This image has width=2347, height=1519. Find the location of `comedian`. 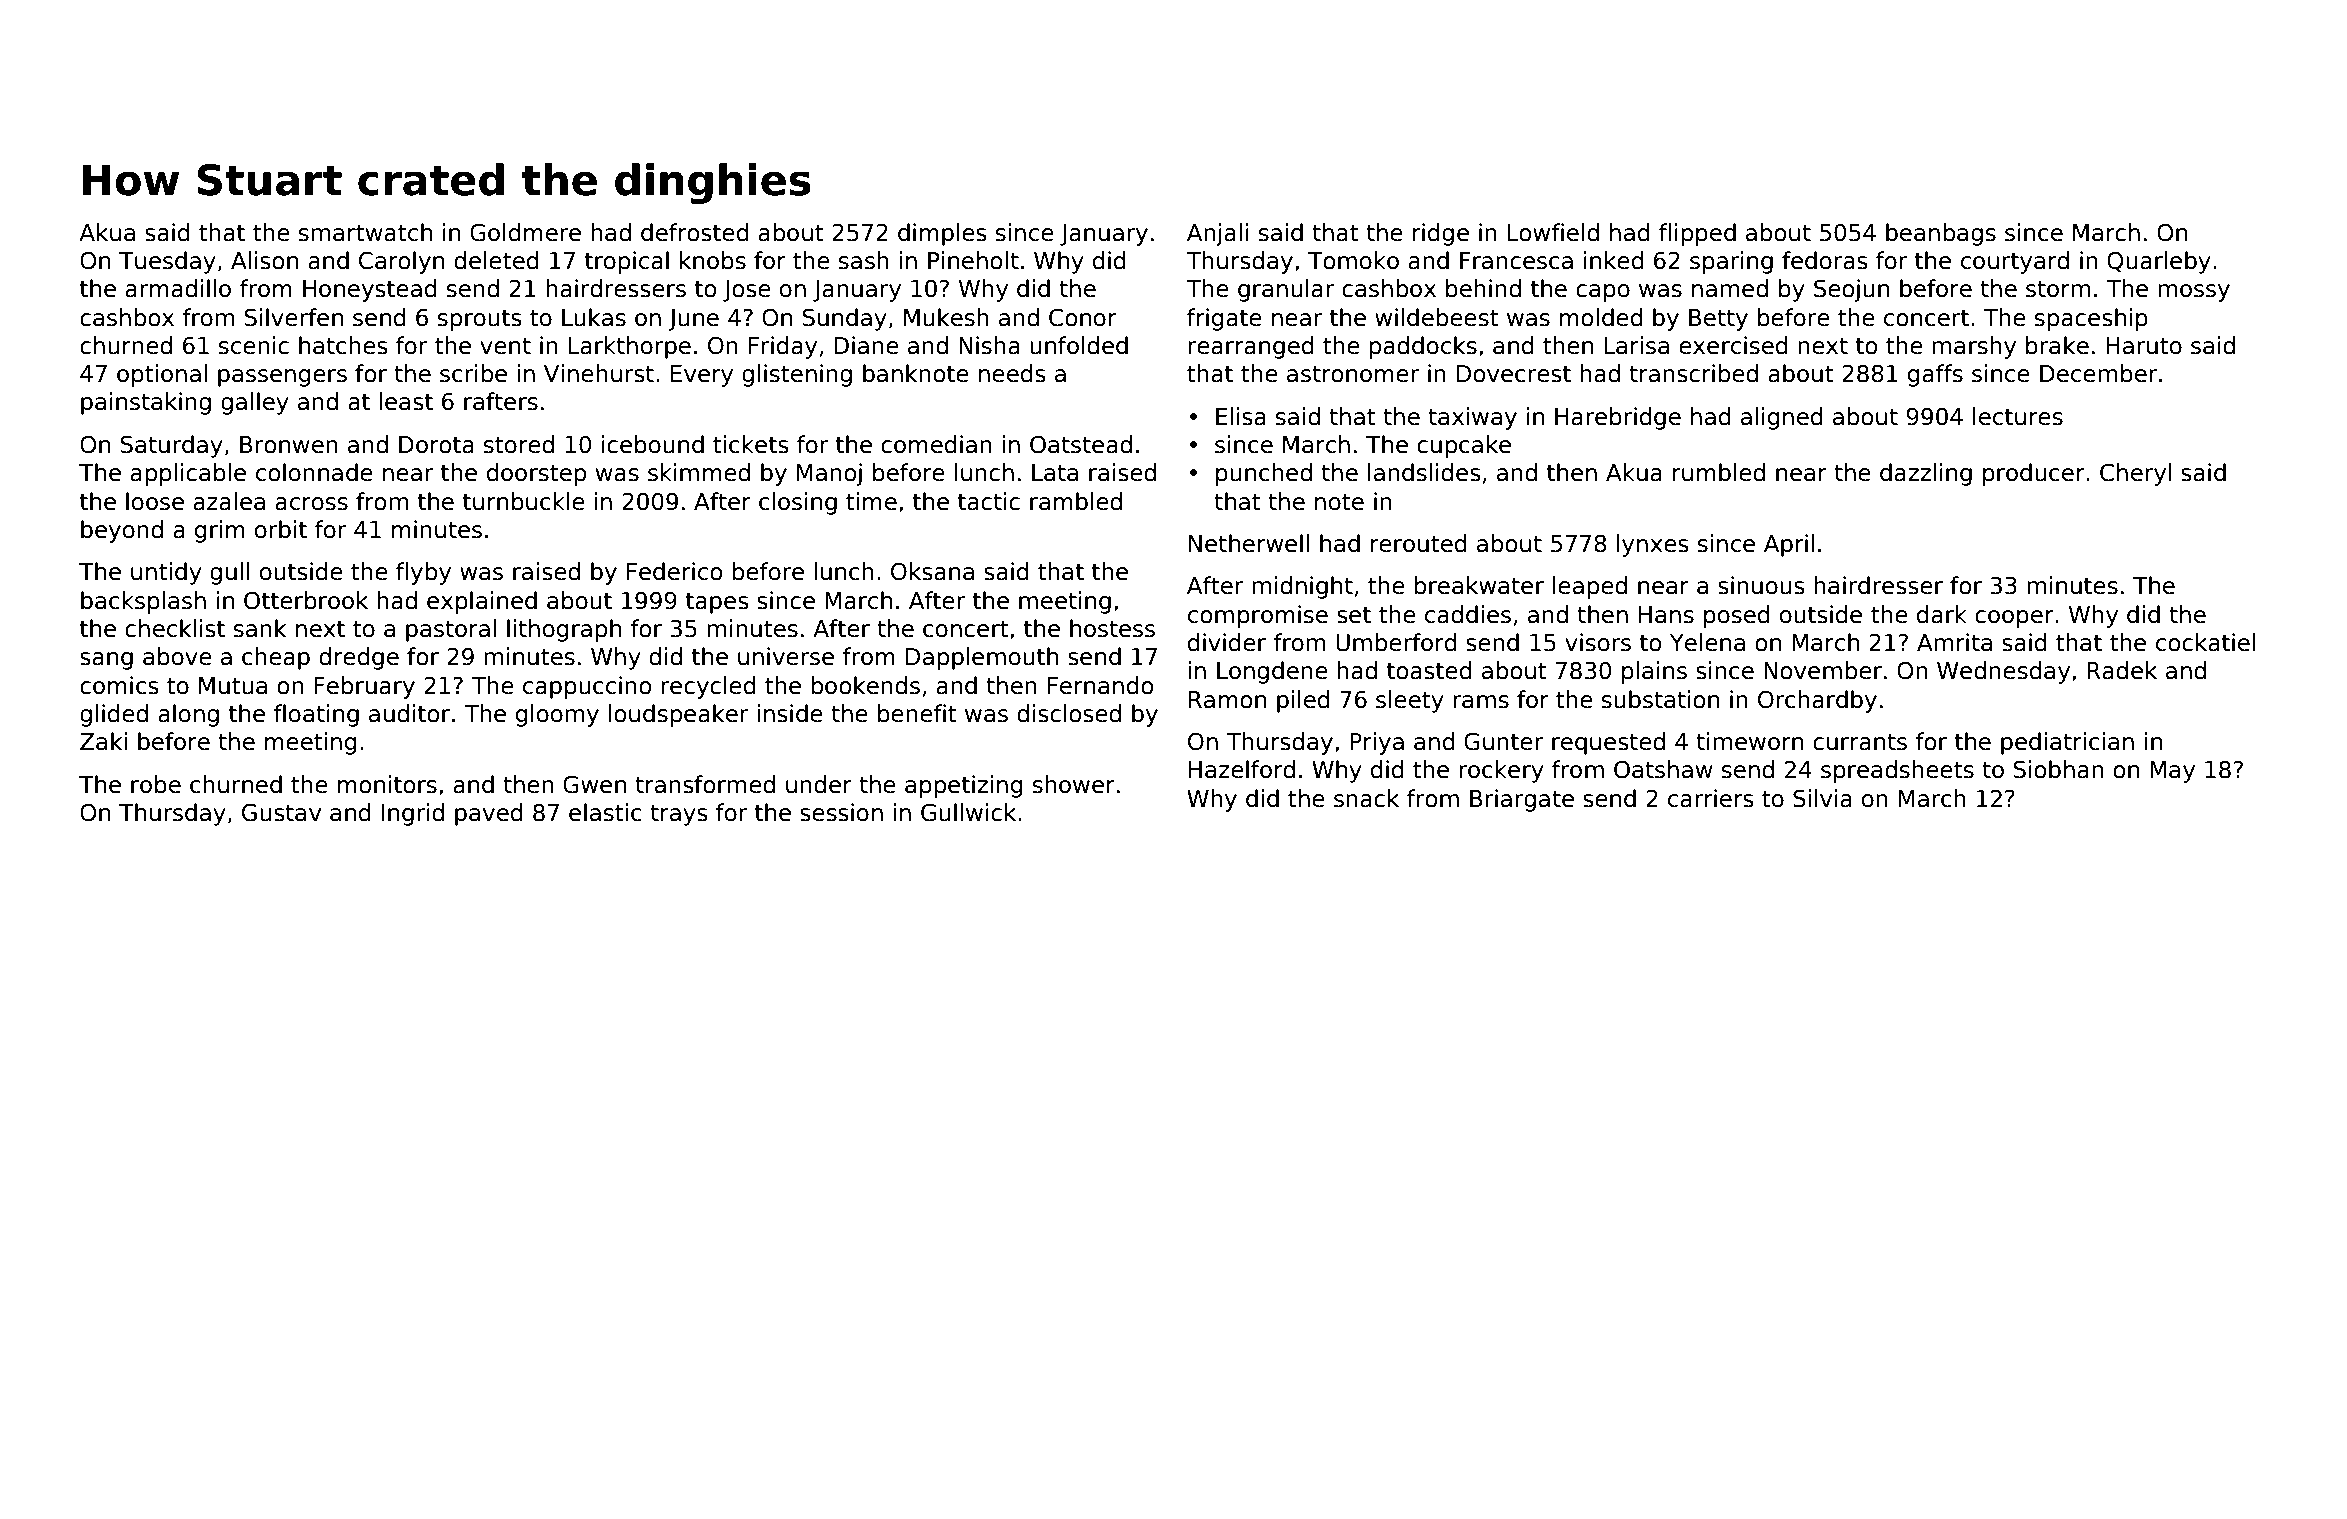

comedian is located at coordinates (936, 444).
